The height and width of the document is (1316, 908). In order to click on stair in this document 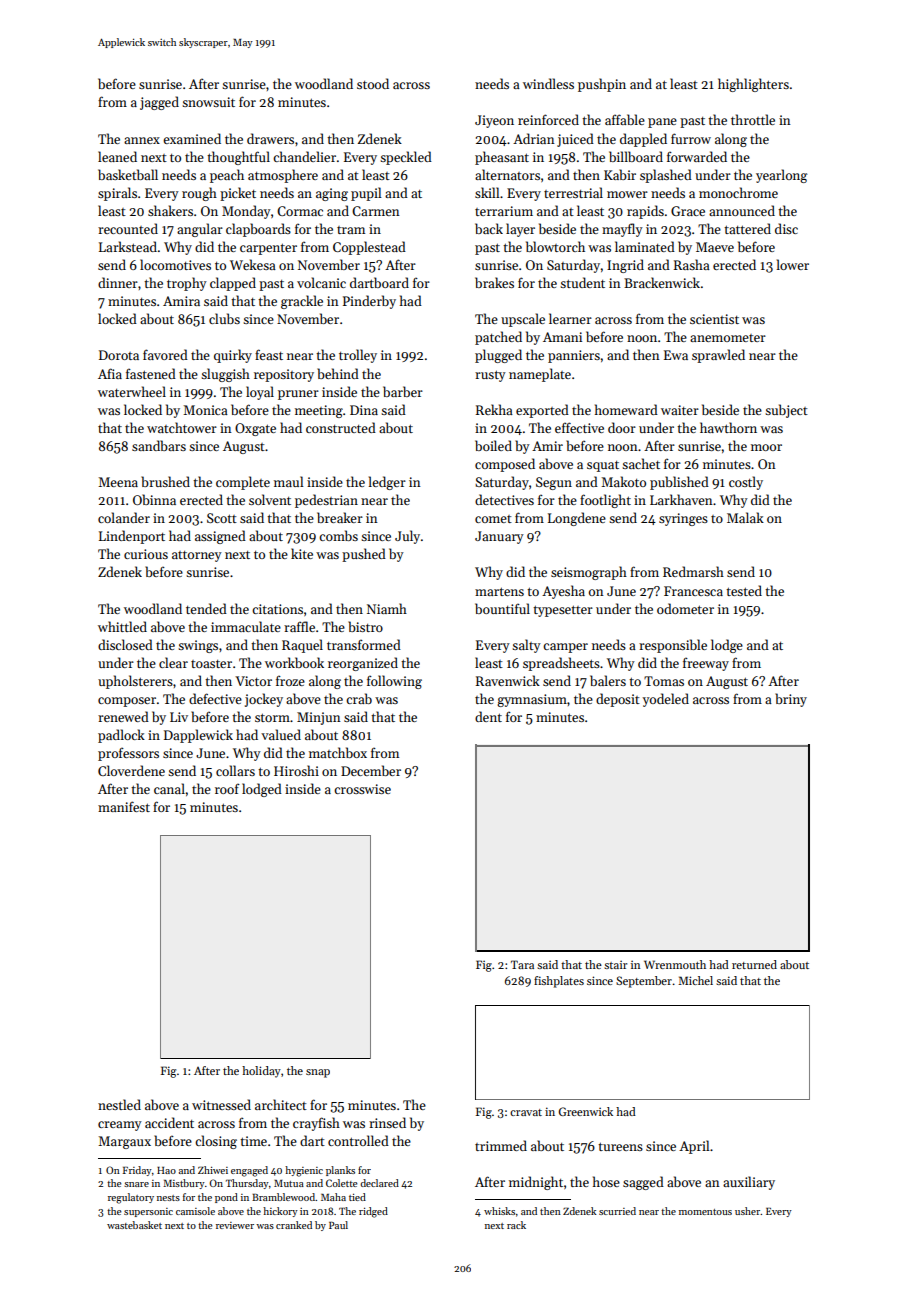, I will do `click(615, 965)`.
